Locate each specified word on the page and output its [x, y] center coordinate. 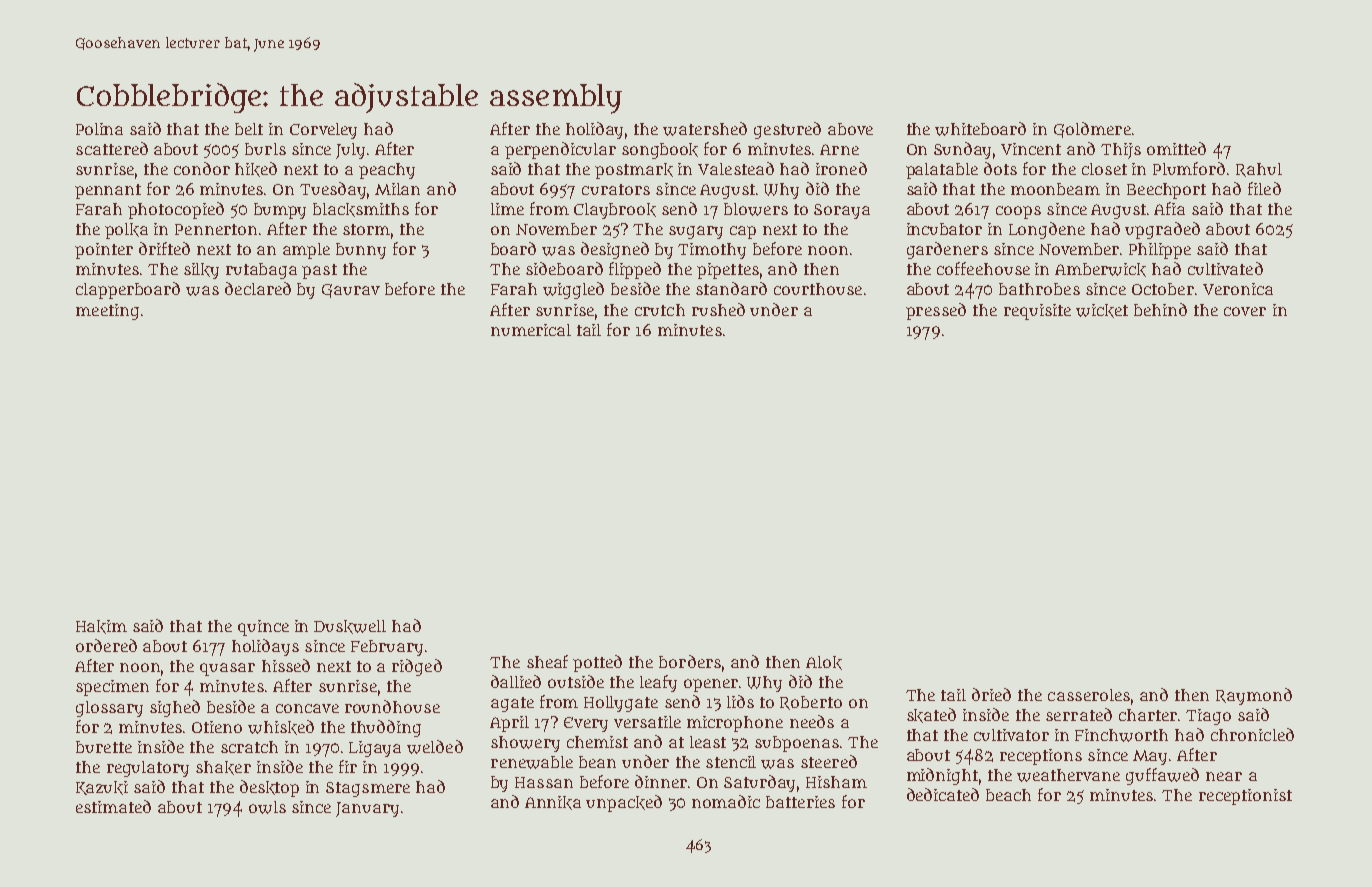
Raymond [1254, 696]
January [367, 809]
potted [597, 663]
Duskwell [350, 627]
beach [1008, 795]
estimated [113, 806]
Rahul [1259, 170]
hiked [256, 169]
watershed [705, 129]
